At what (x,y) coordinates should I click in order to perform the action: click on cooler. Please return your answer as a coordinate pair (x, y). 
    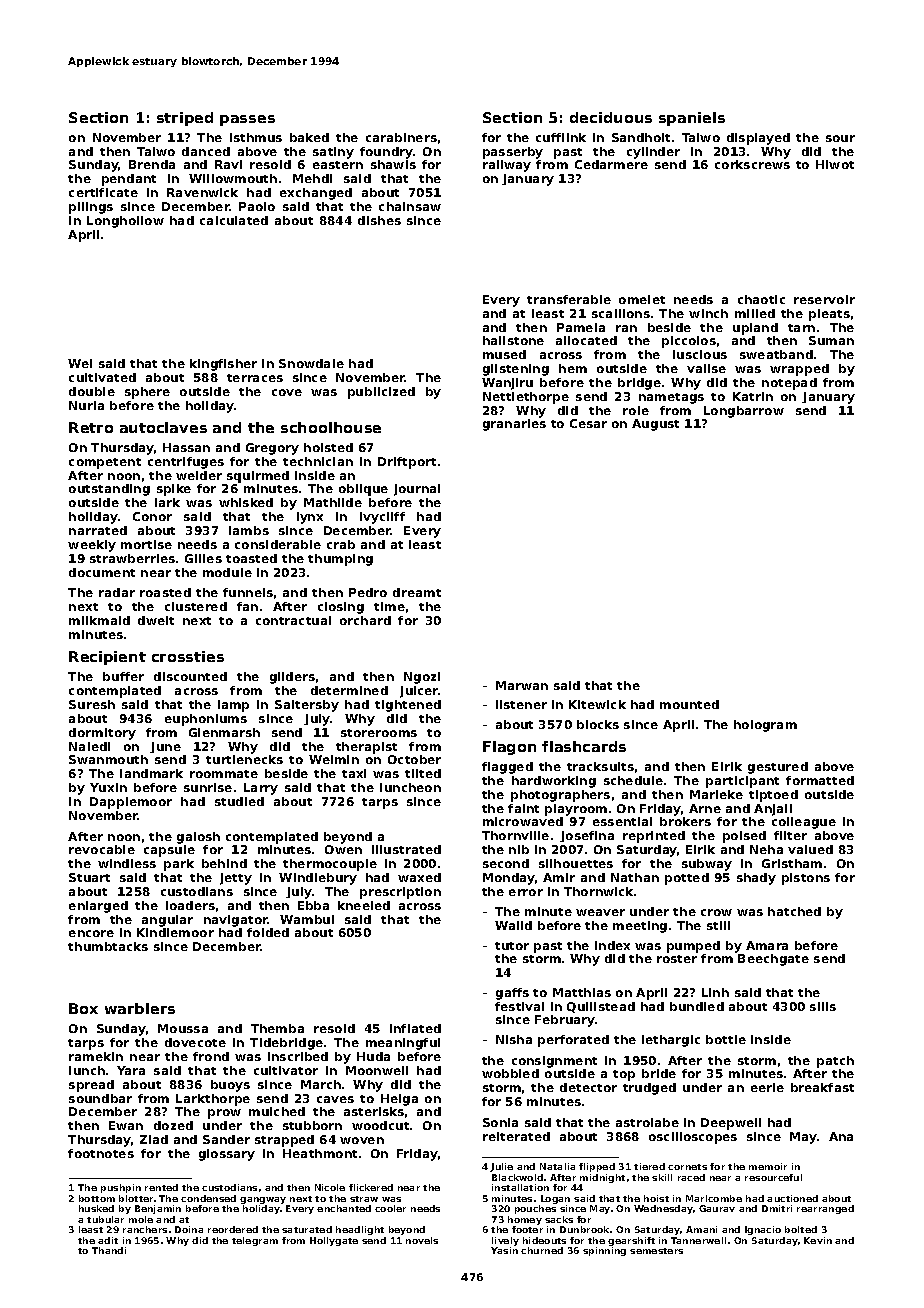
    Looking at the image, I should click on (390, 1208).
